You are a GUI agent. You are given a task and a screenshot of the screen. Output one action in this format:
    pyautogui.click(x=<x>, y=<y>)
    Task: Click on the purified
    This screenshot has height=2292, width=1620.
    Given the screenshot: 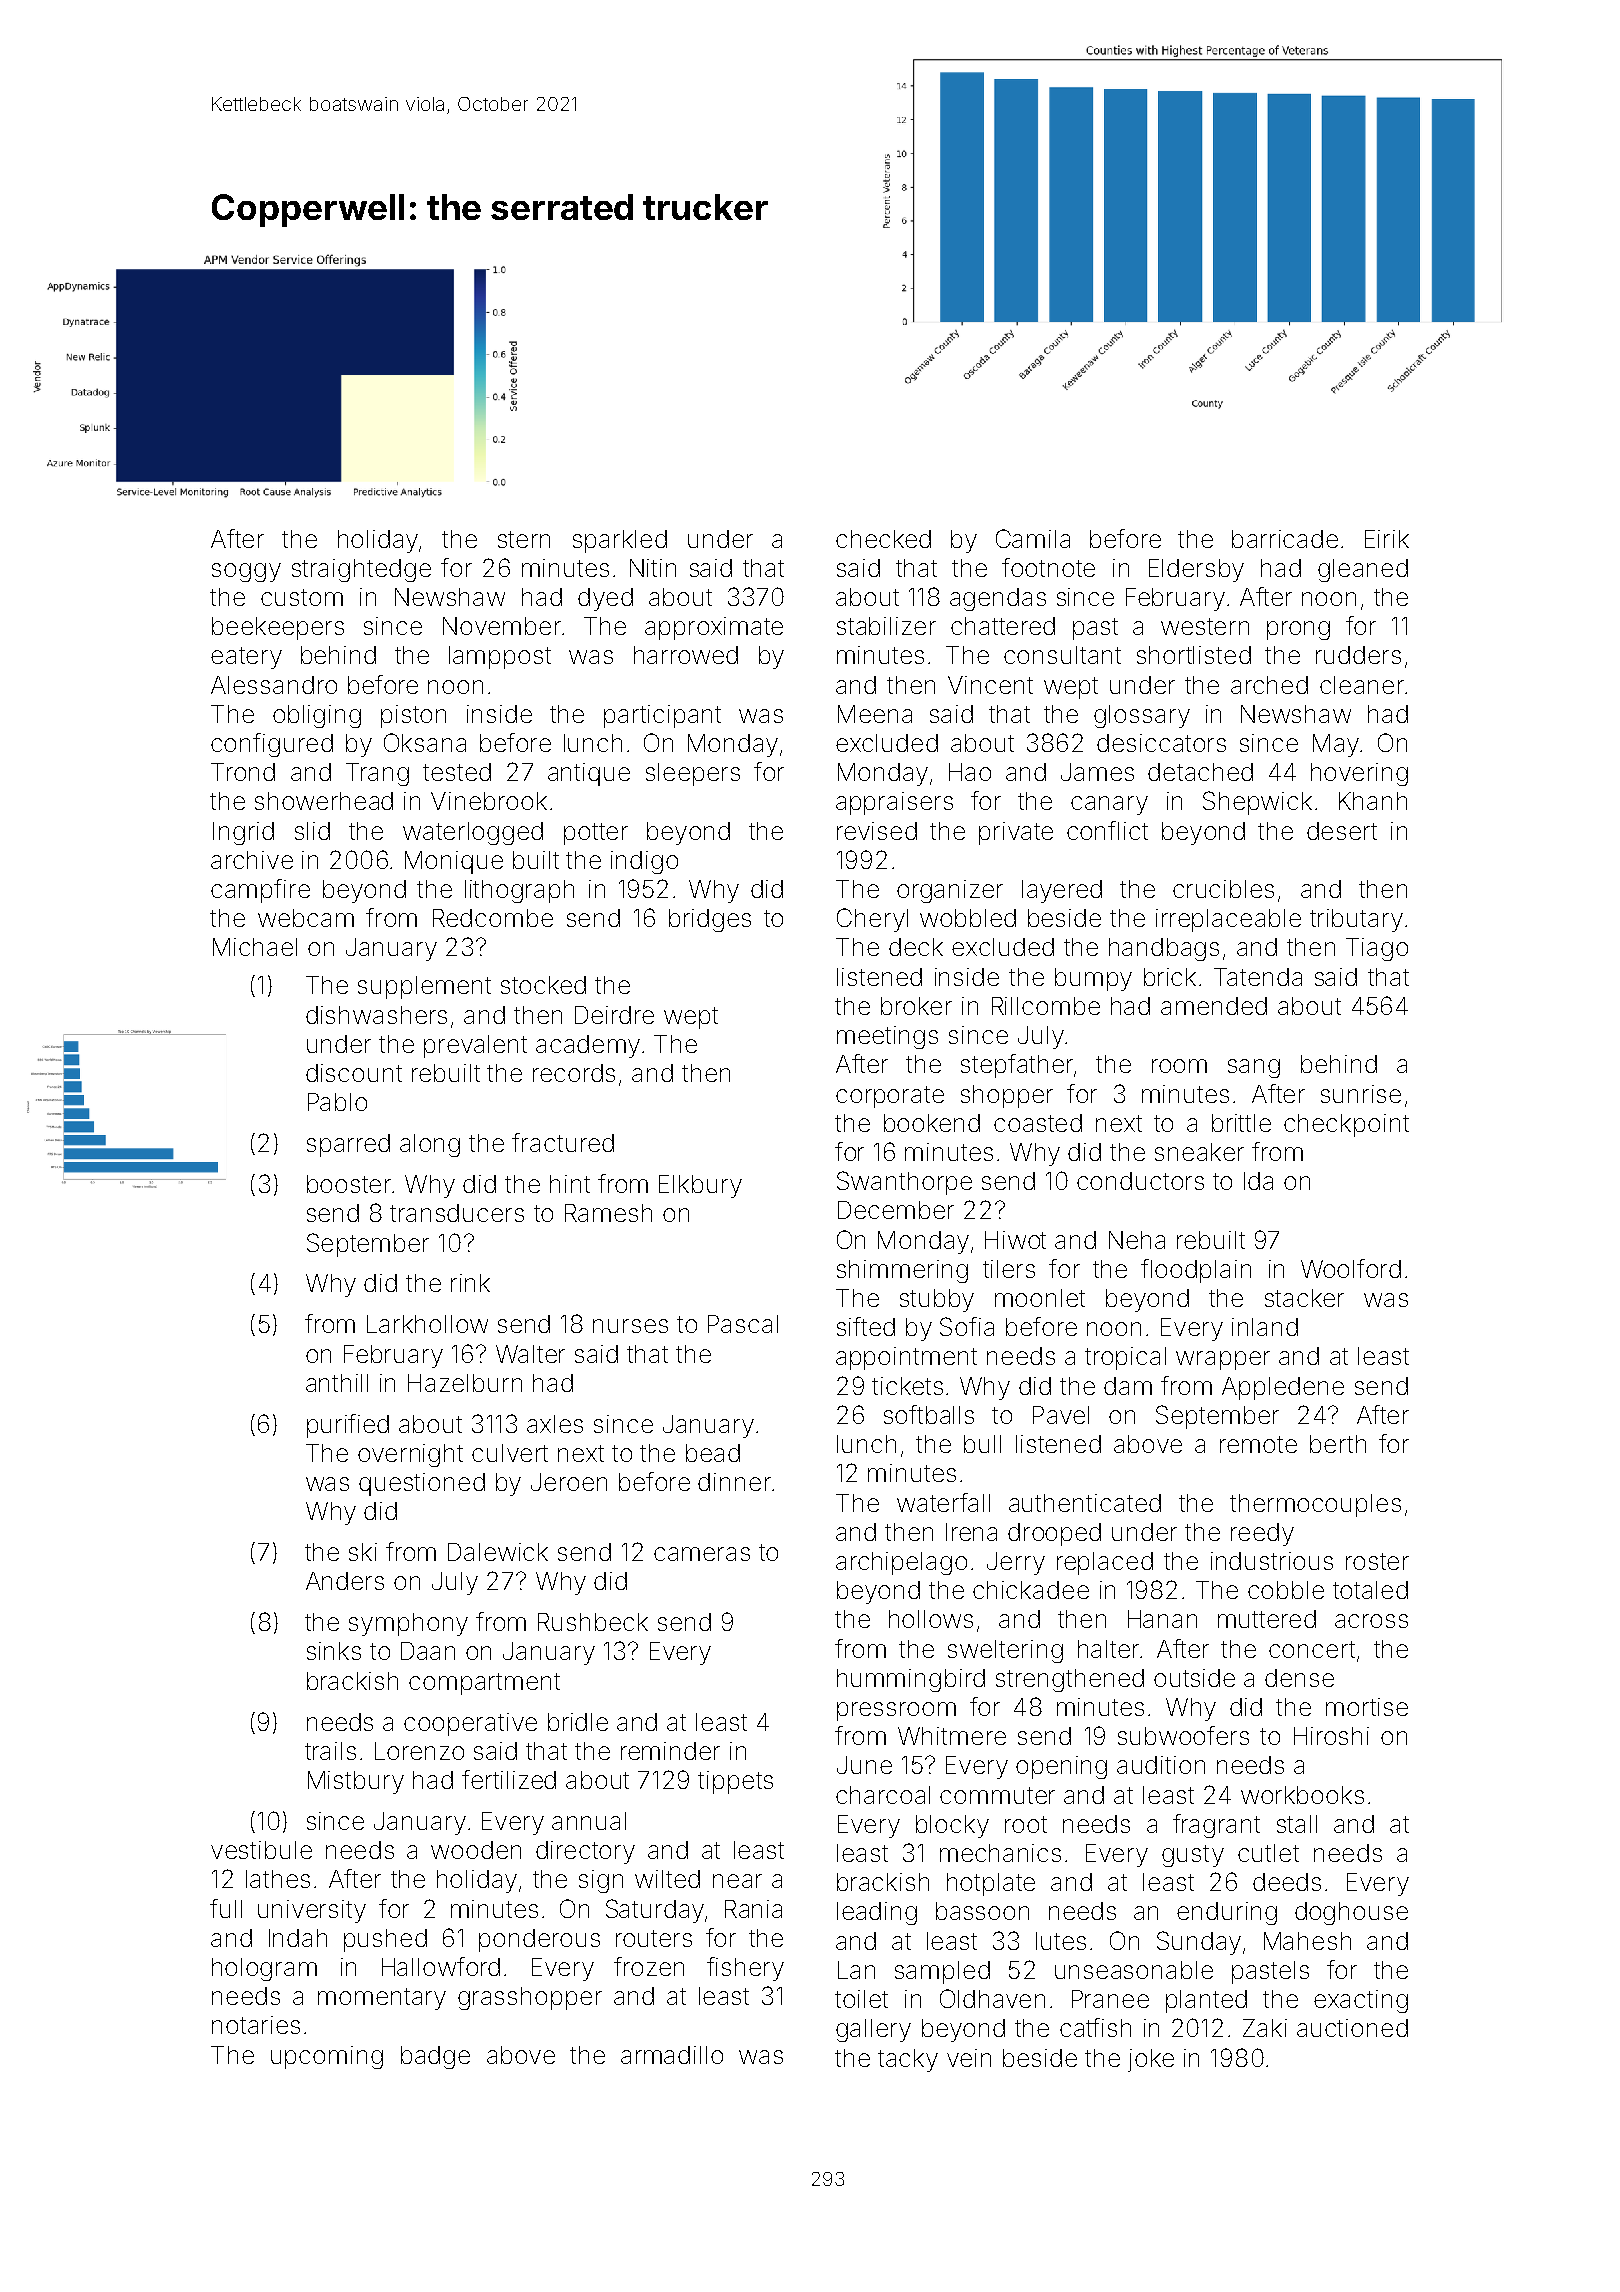 What is the action you would take?
    pyautogui.click(x=348, y=1426)
